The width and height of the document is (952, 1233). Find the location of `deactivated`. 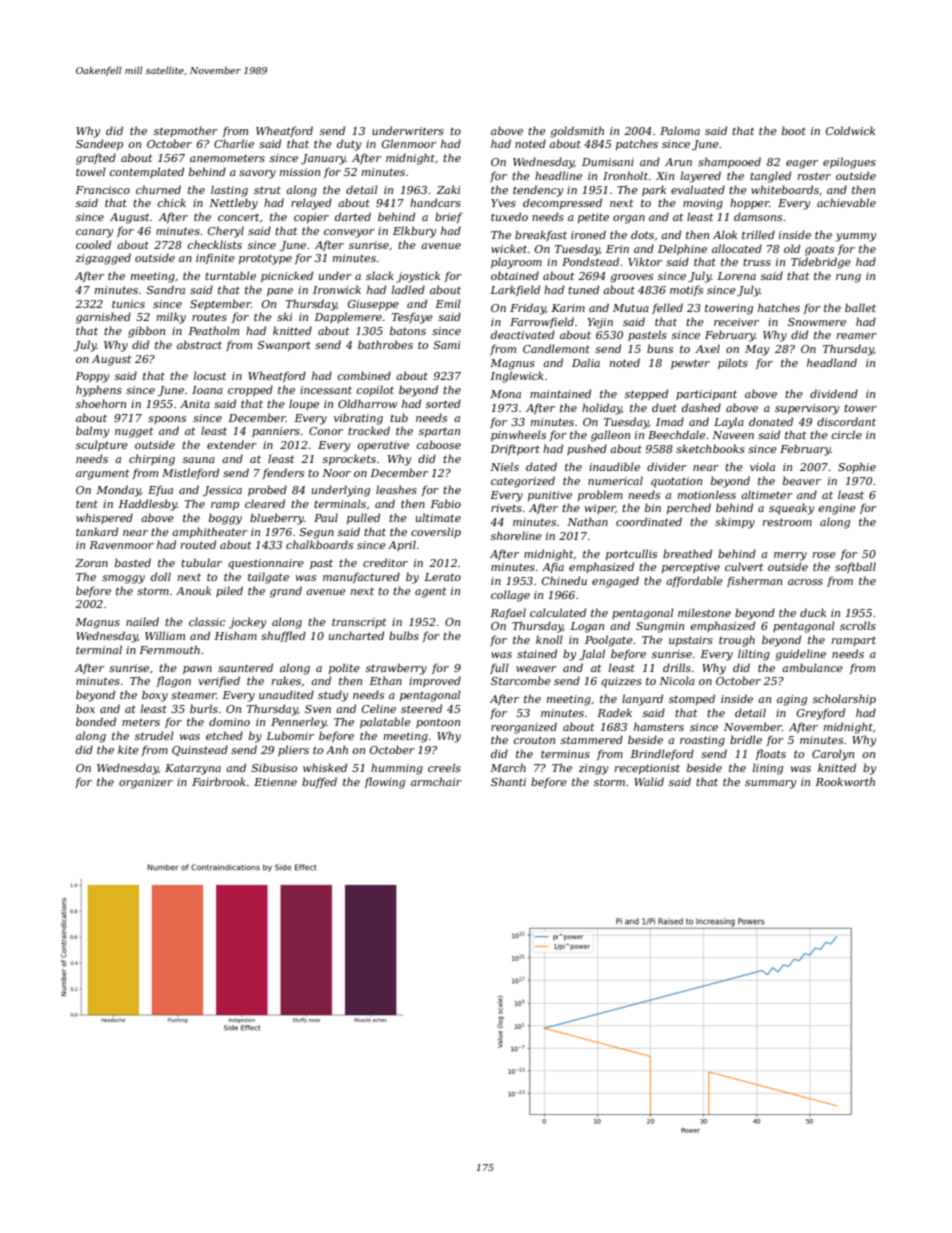

deactivated is located at coordinates (523, 334).
